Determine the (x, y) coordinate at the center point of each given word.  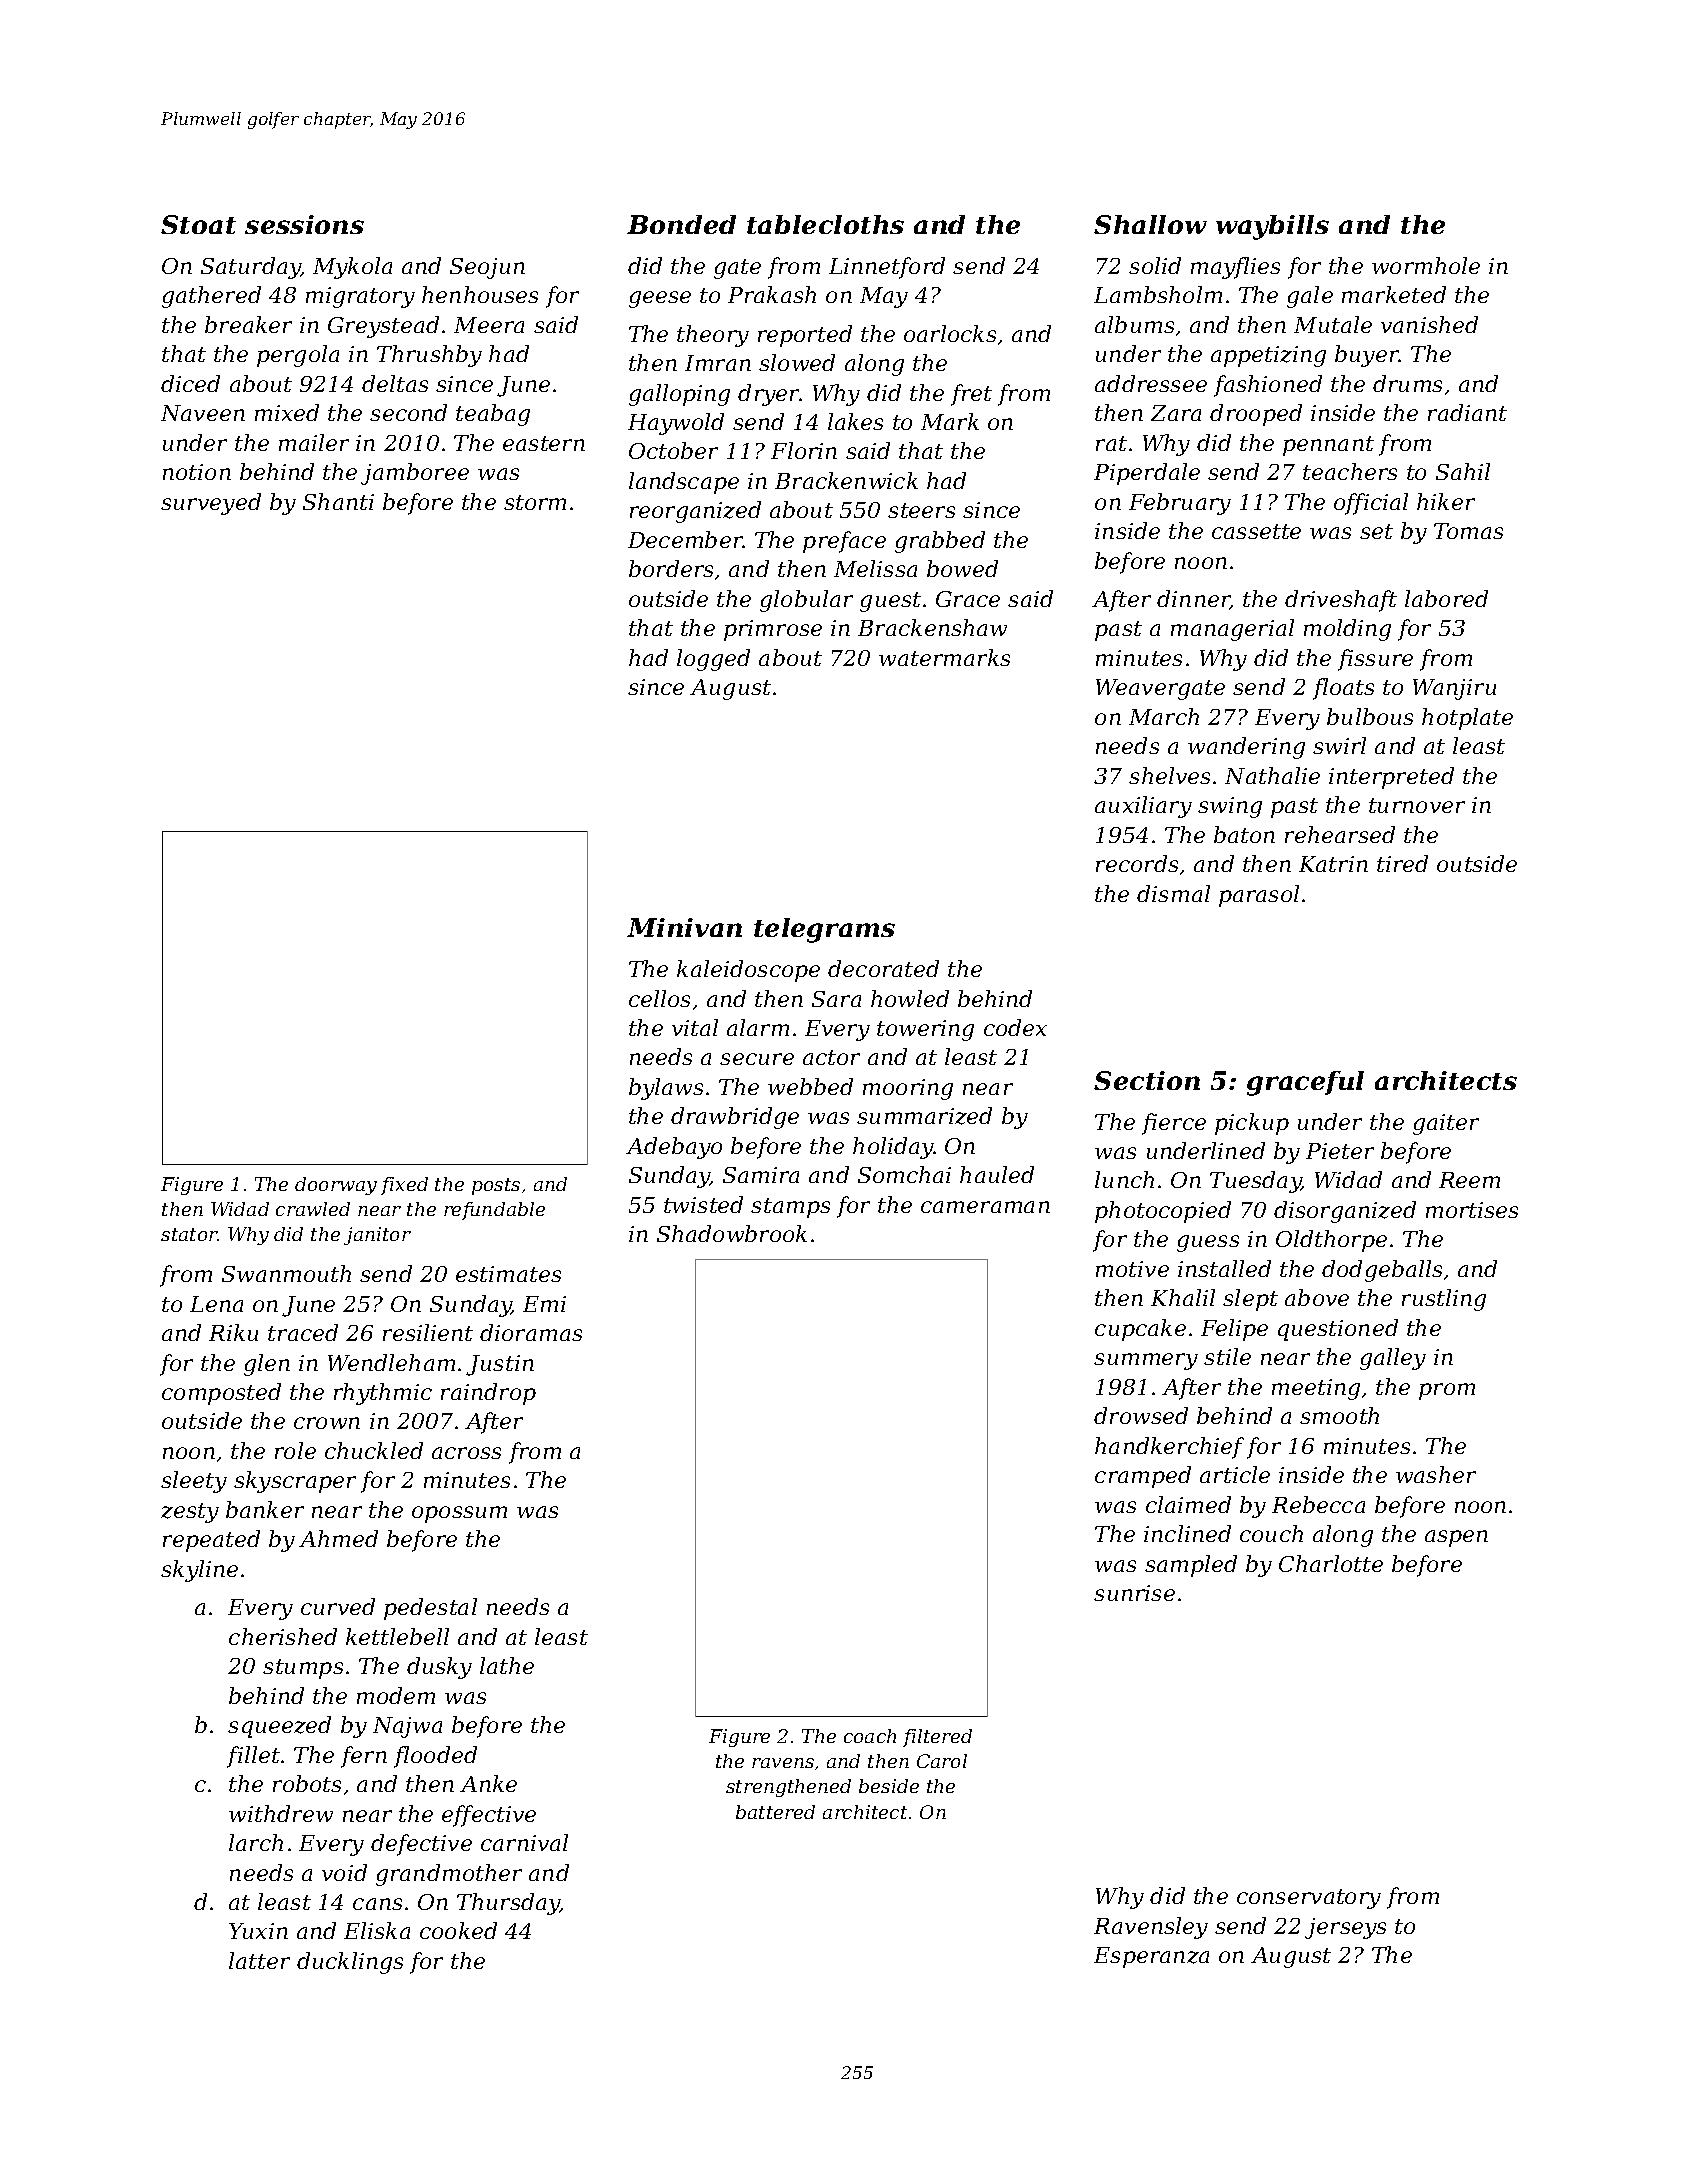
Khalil (1183, 1297)
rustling (1444, 1300)
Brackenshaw (932, 627)
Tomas (1468, 531)
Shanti (338, 501)
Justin (500, 1365)
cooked (458, 1930)
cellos (659, 998)
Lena (216, 1304)
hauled (997, 1174)
